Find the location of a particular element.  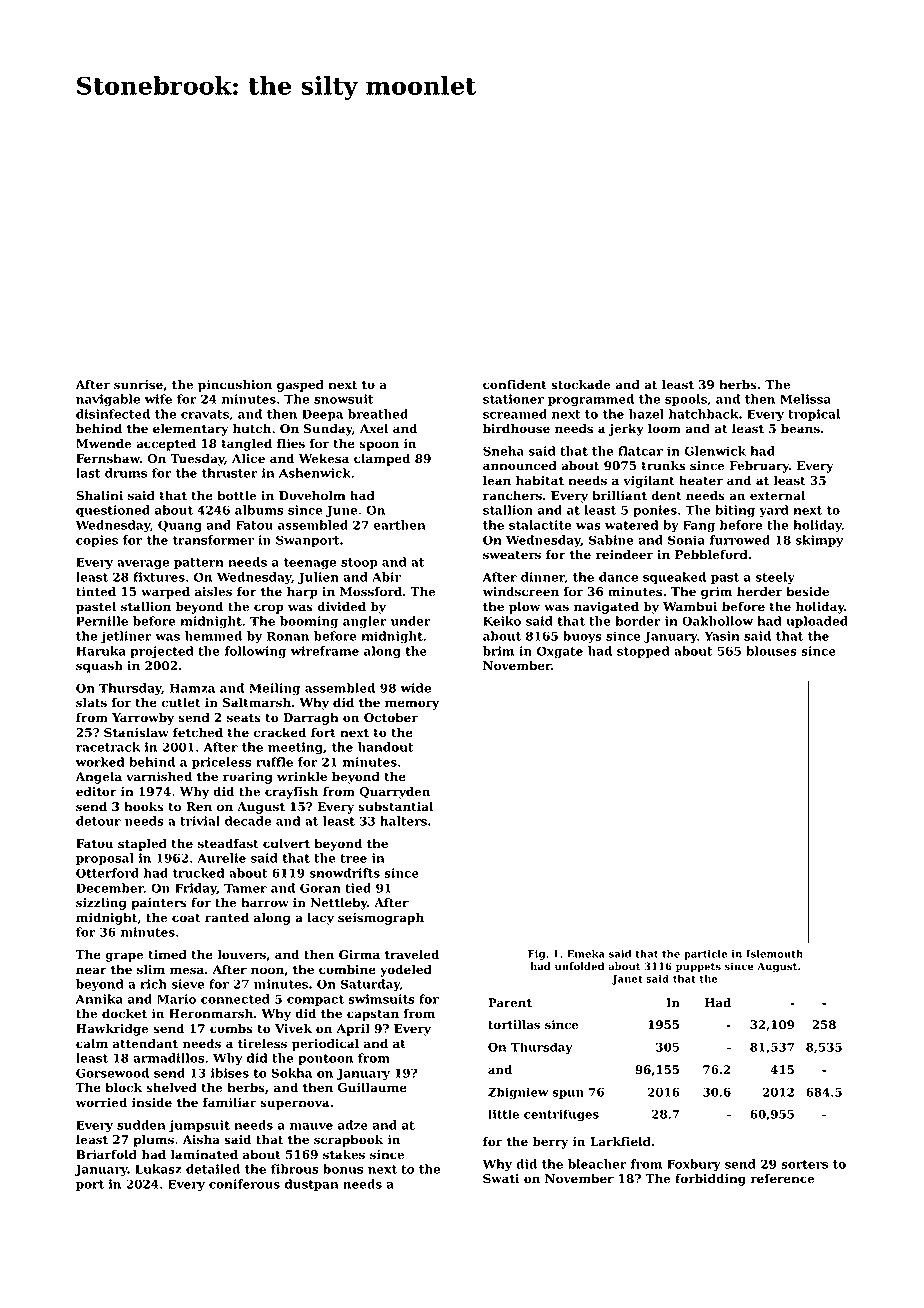

Ronan is located at coordinates (288, 636).
